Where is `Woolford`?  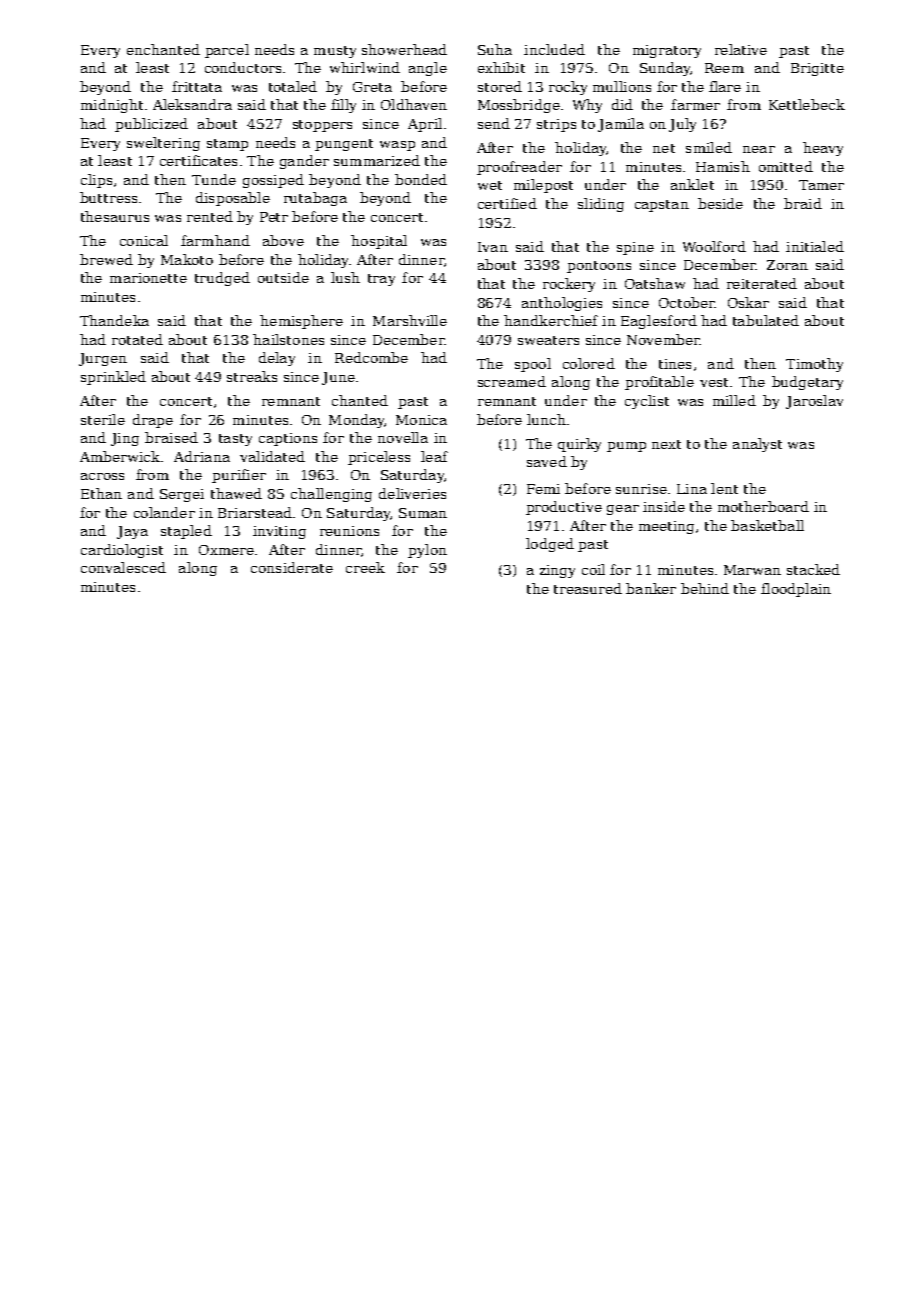 Woolford is located at coordinates (714, 246).
